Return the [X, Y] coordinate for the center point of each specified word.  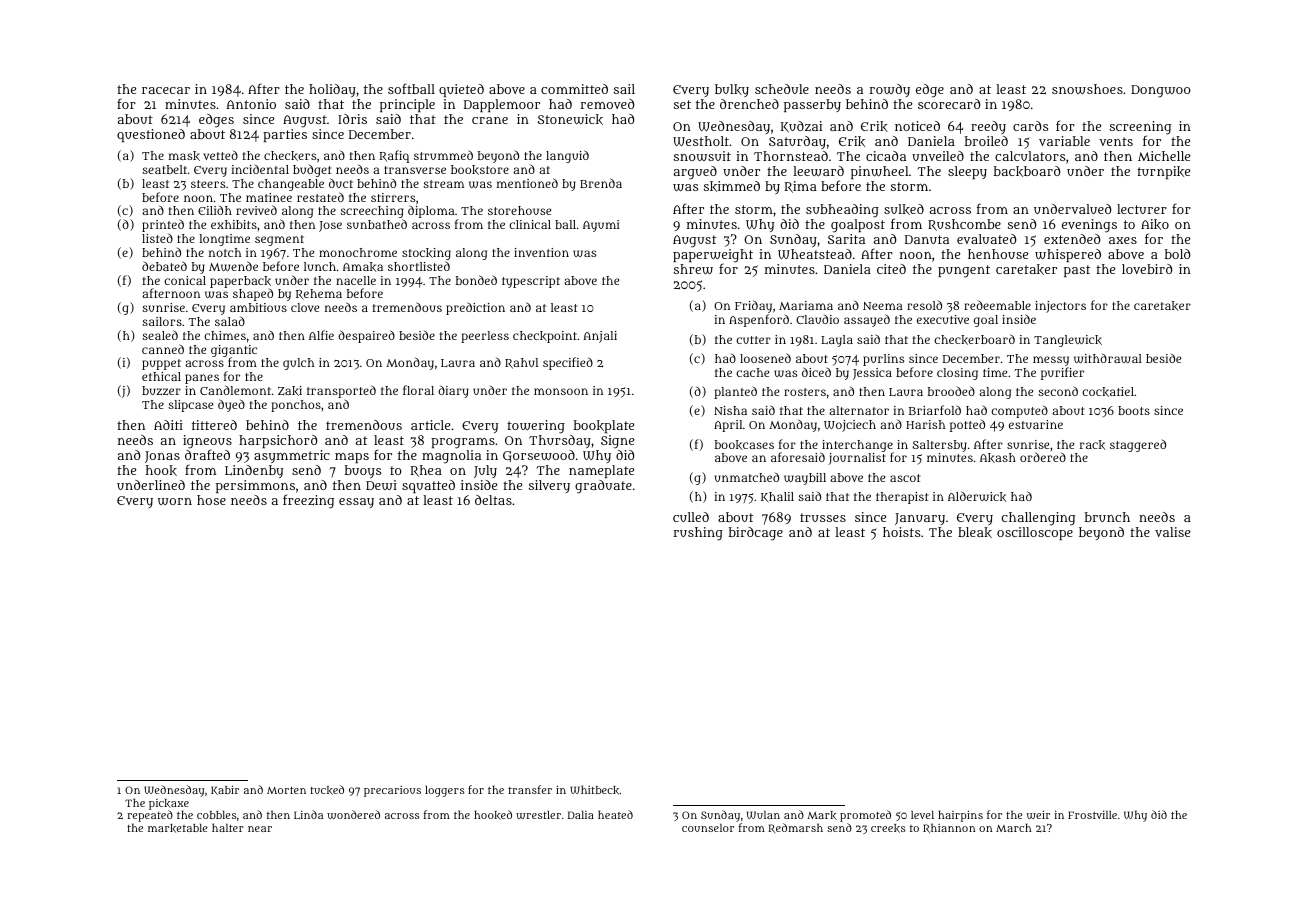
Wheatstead [815, 254]
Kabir [225, 790]
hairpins [960, 816]
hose [211, 500]
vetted [220, 155]
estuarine [1036, 424]
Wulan [763, 814]
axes [1123, 240]
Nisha [730, 410]
